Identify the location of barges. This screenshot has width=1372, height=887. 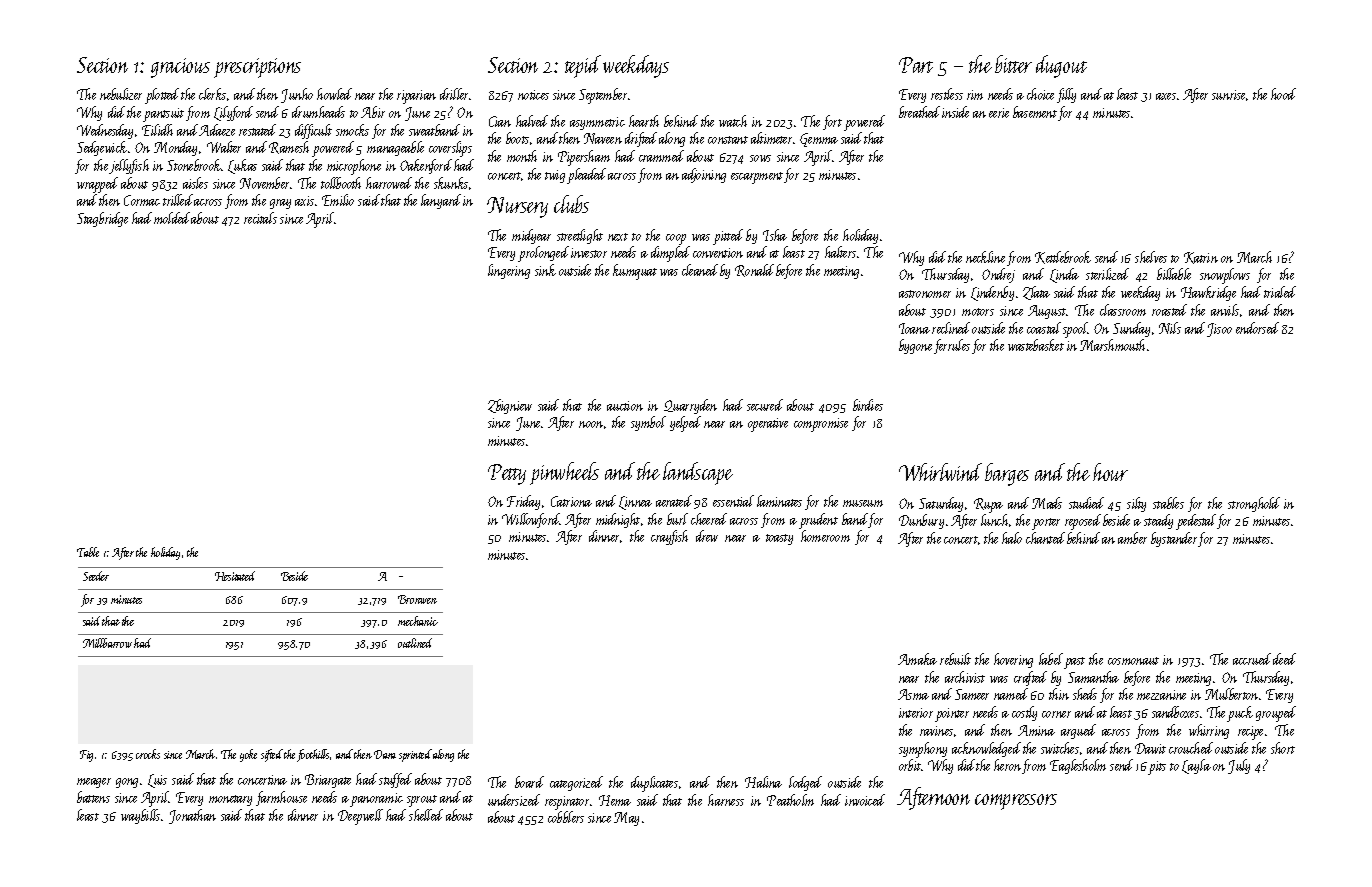
(1007, 474).
